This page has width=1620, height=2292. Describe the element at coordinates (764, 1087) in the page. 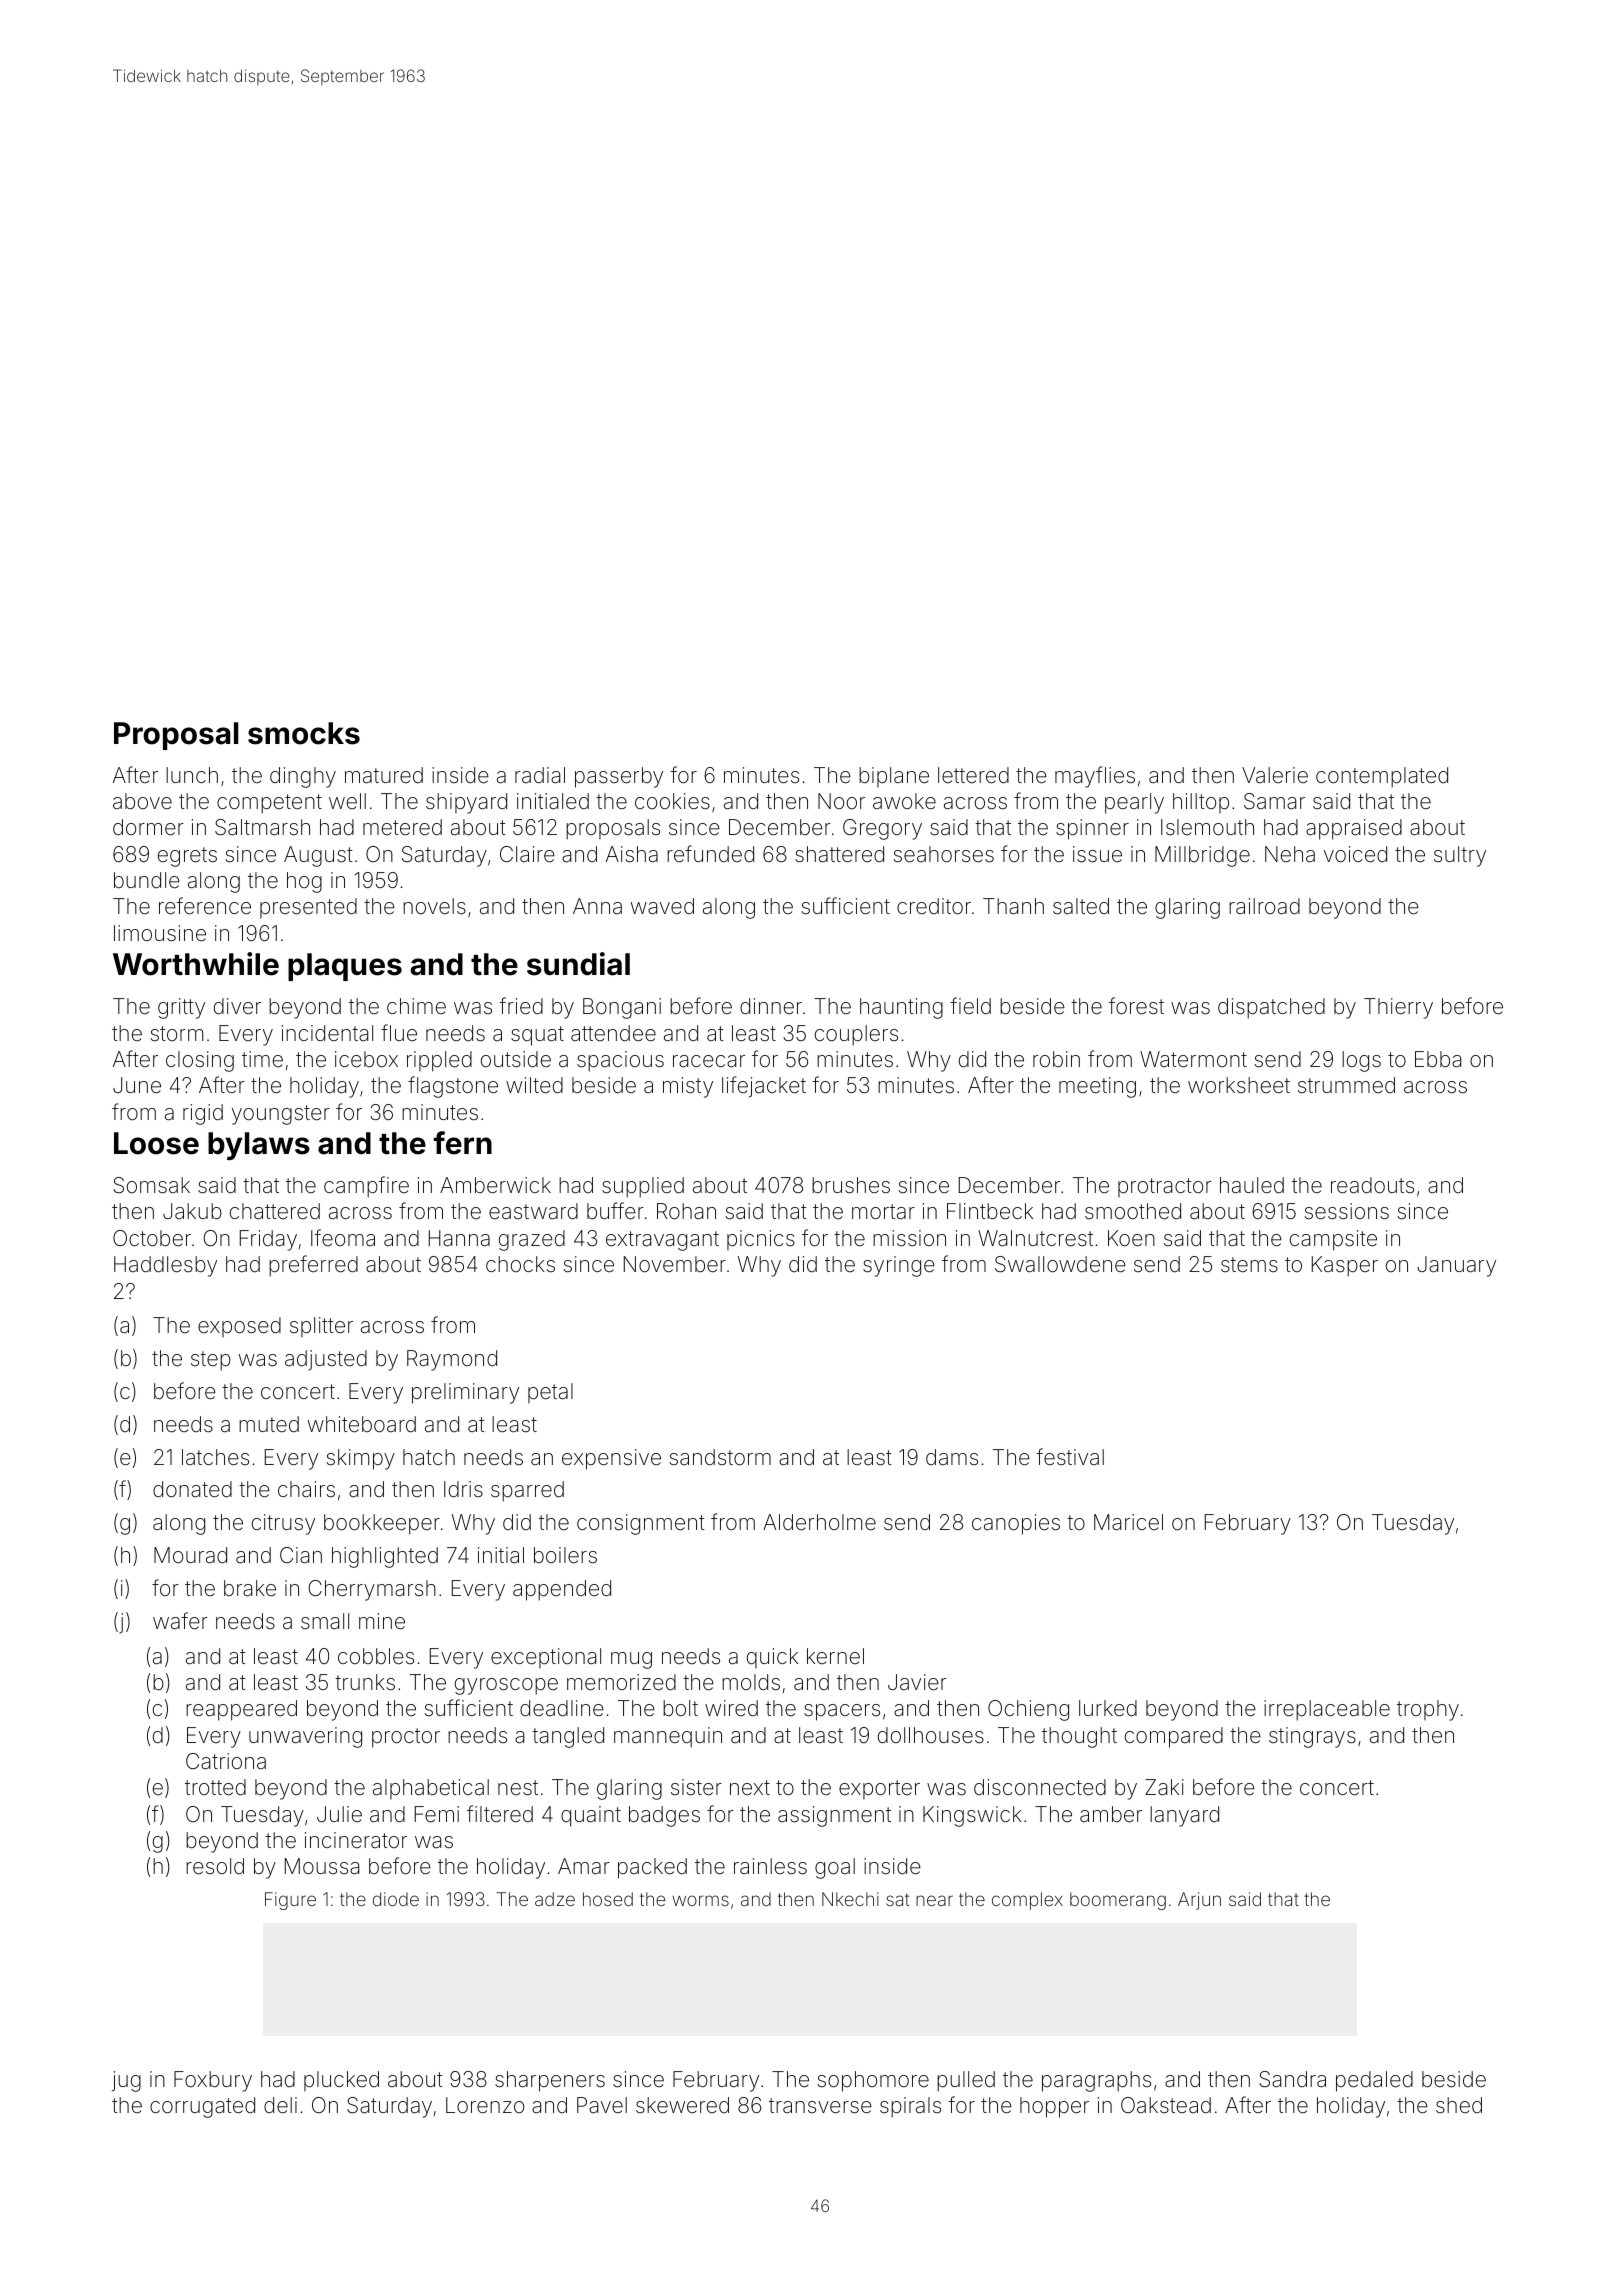

I see `lifejacket` at that location.
